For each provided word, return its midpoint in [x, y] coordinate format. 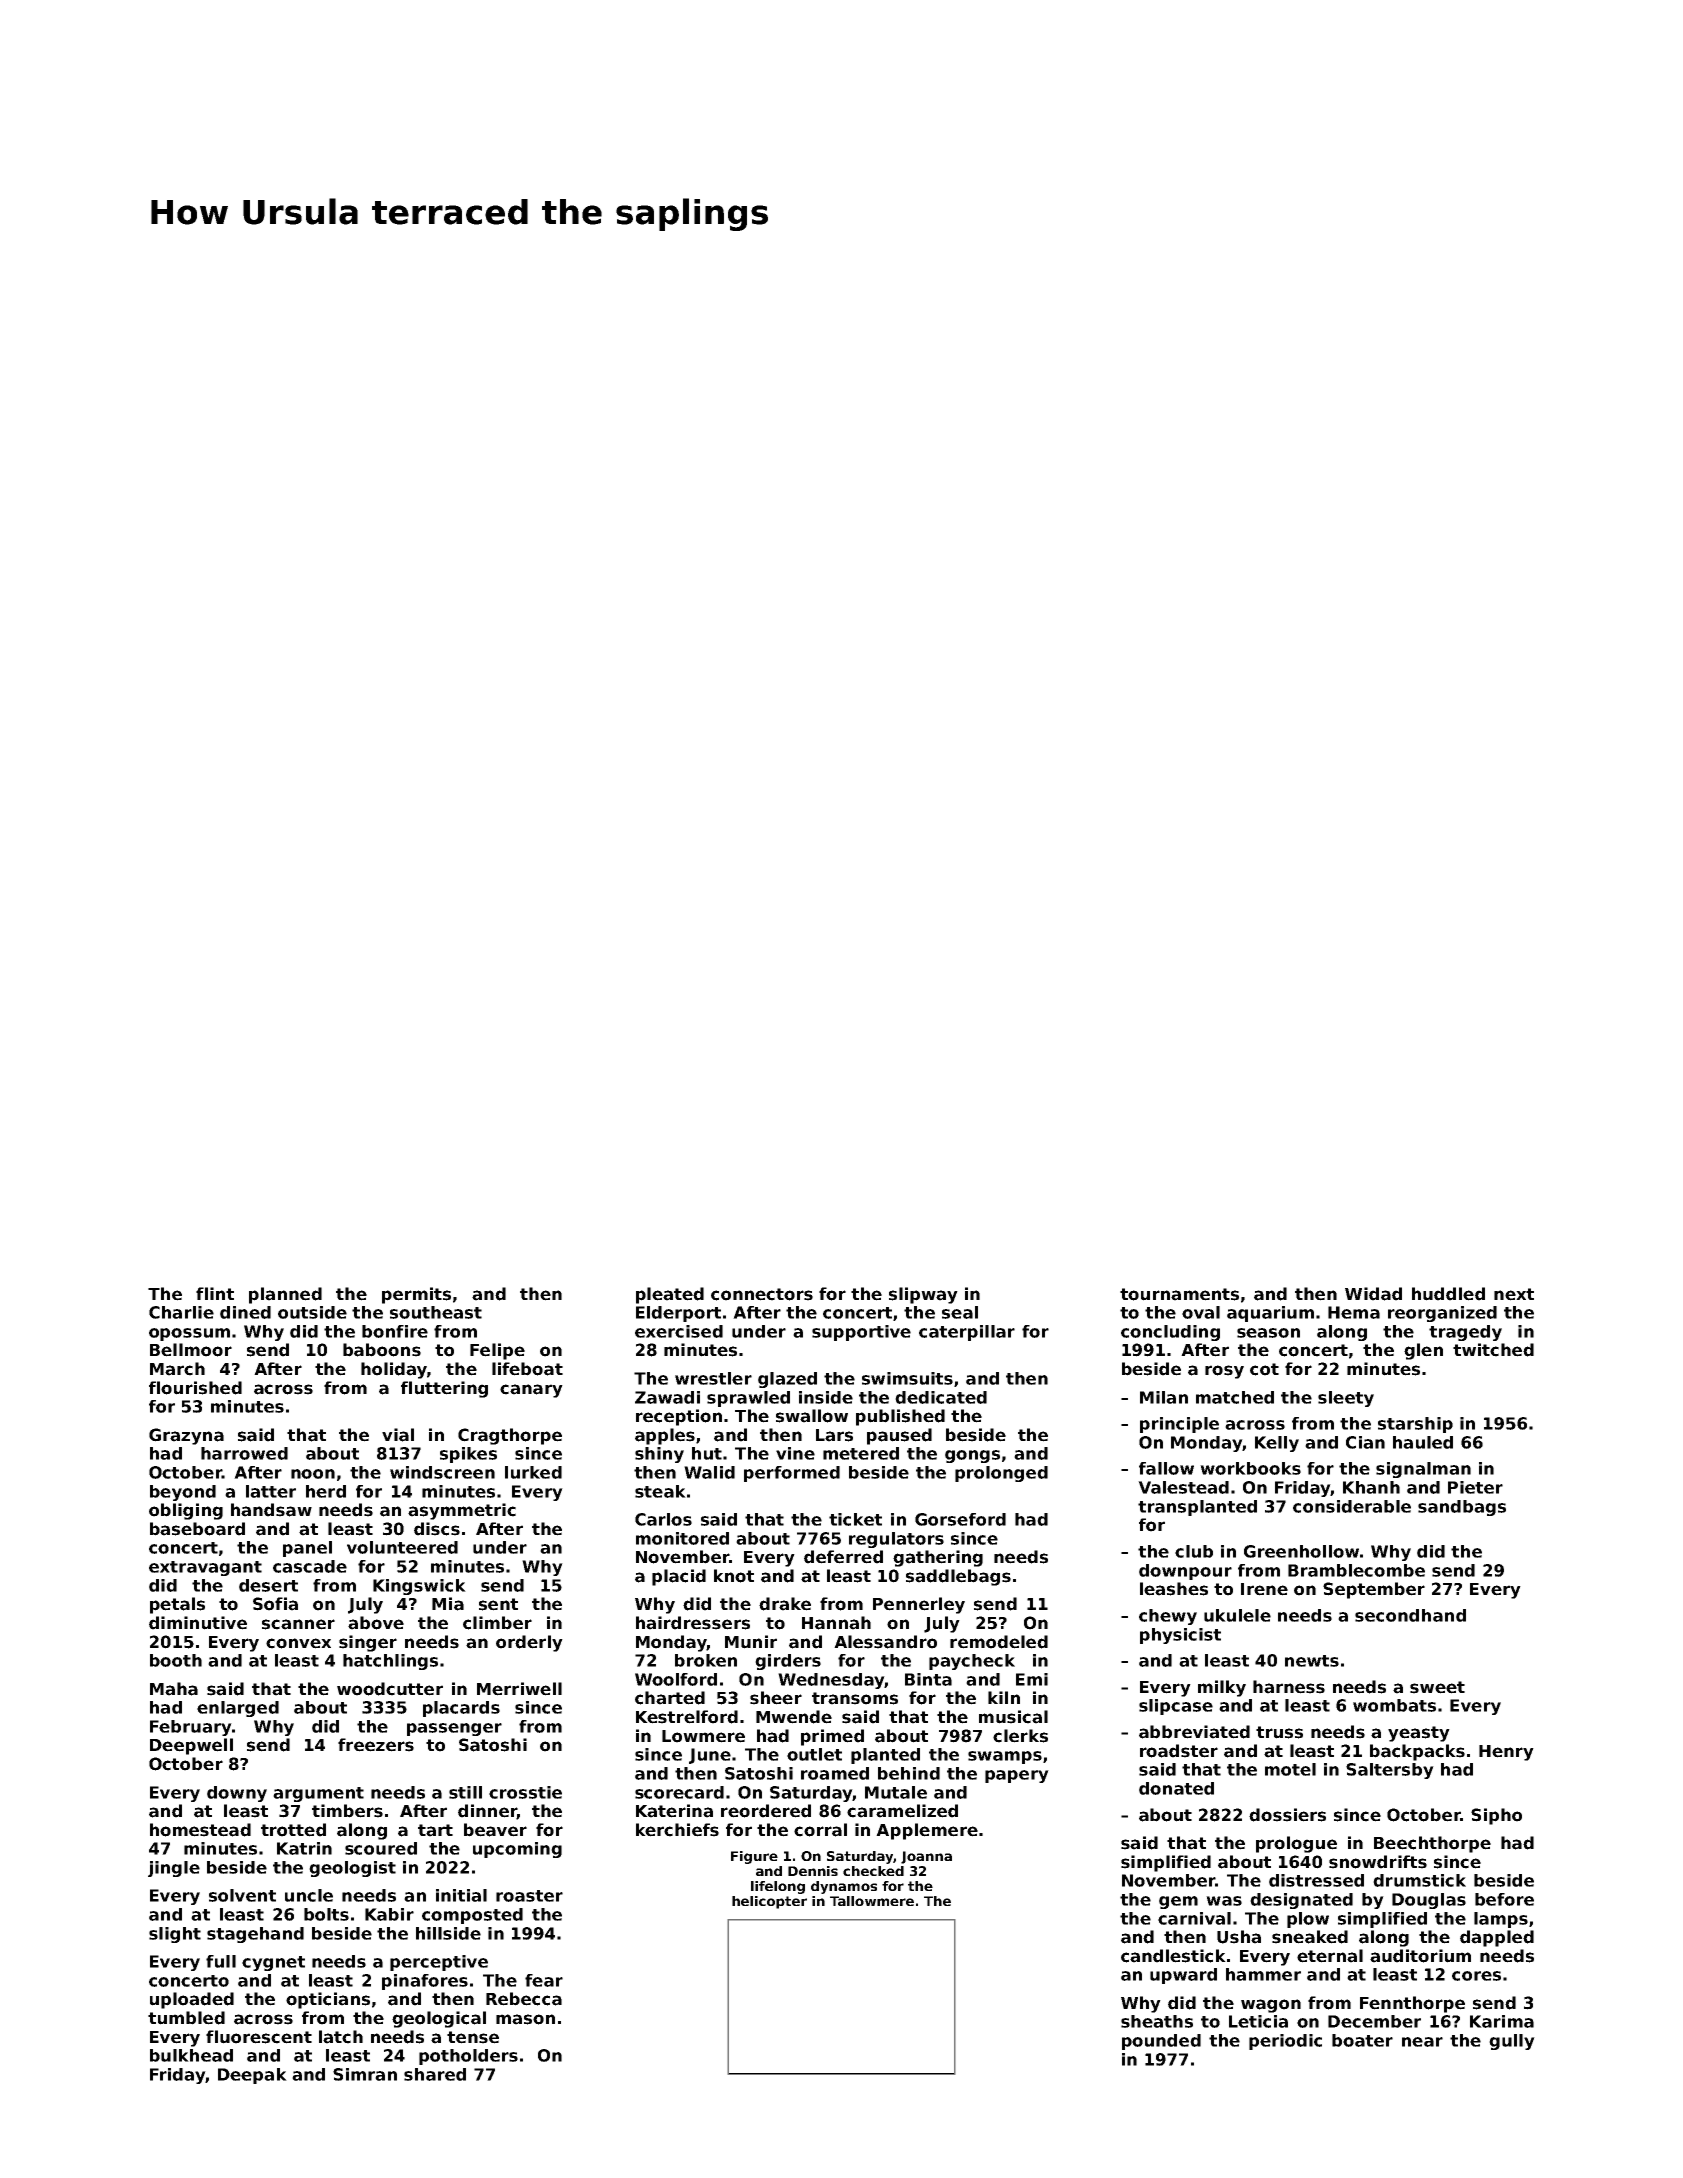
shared [435, 2074]
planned [285, 1295]
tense [473, 2037]
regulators [896, 1540]
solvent [242, 1895]
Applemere [927, 1831]
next [1514, 1294]
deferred [843, 1557]
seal [960, 1312]
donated [1176, 1788]
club [1194, 1551]
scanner [298, 1624]
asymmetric [462, 1511]
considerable [1352, 1506]
